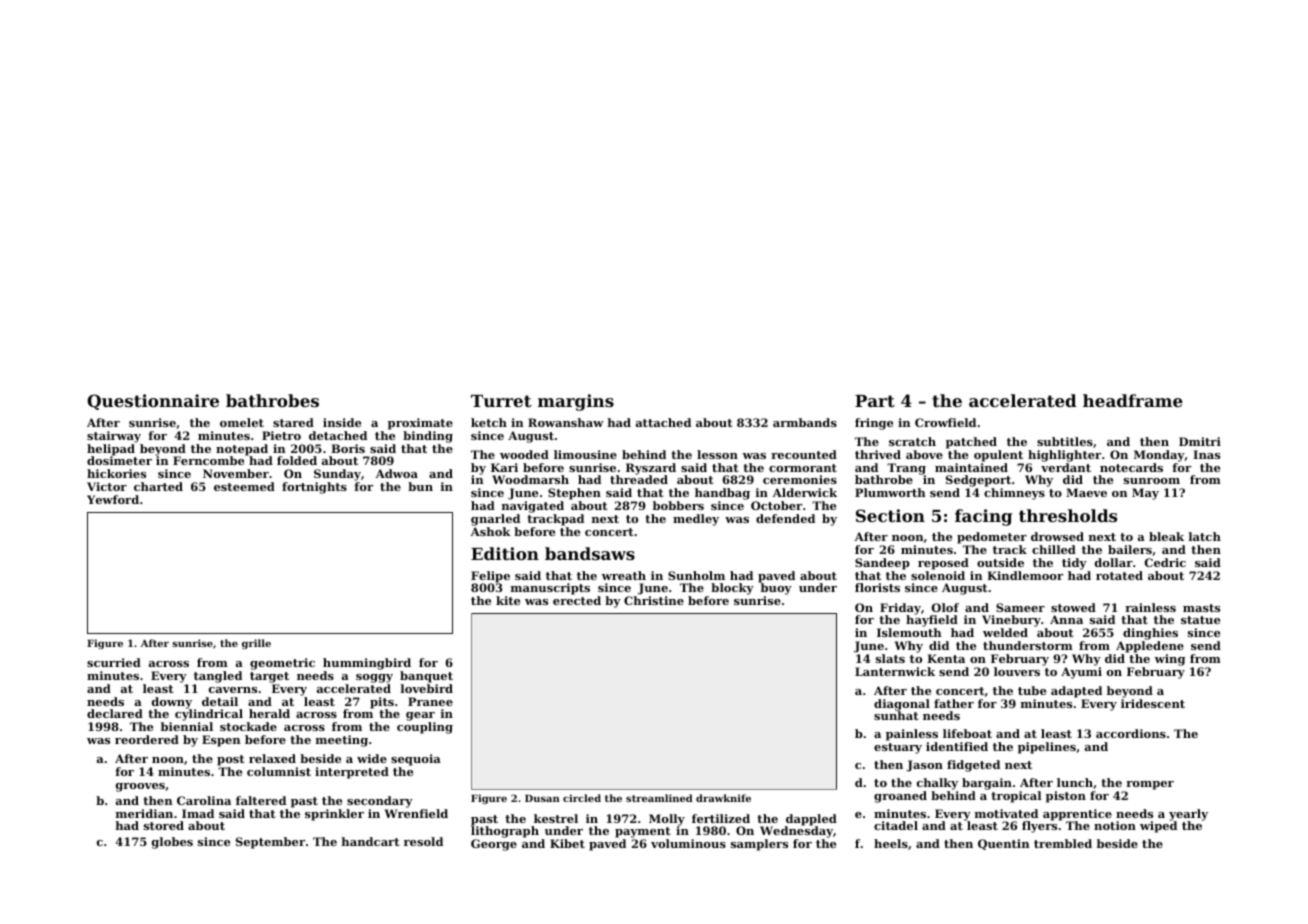  I want to click on grille, so click(256, 644).
